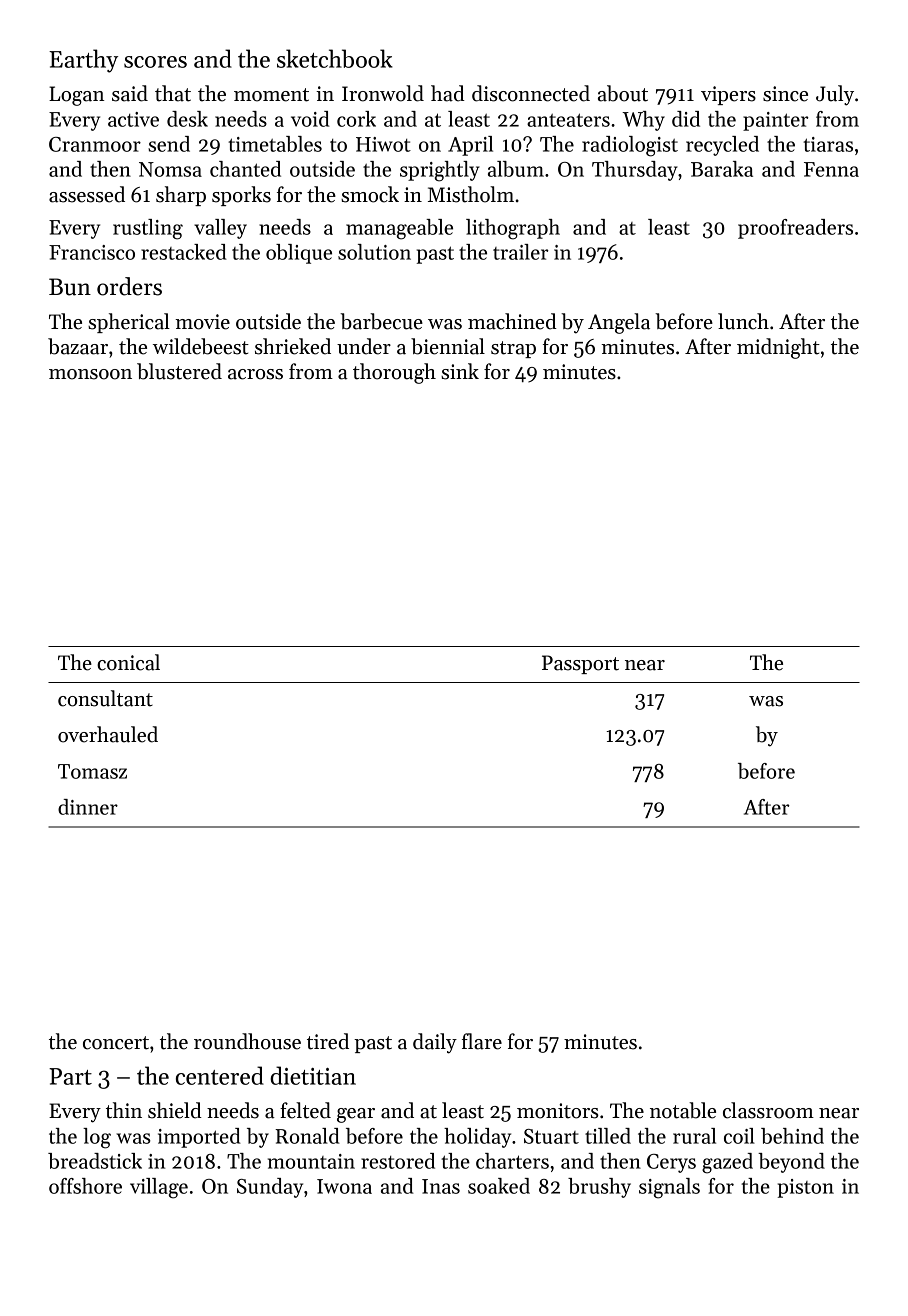 The width and height of the screenshot is (908, 1316). What do you see at coordinates (88, 807) in the screenshot?
I see `dinner` at bounding box center [88, 807].
